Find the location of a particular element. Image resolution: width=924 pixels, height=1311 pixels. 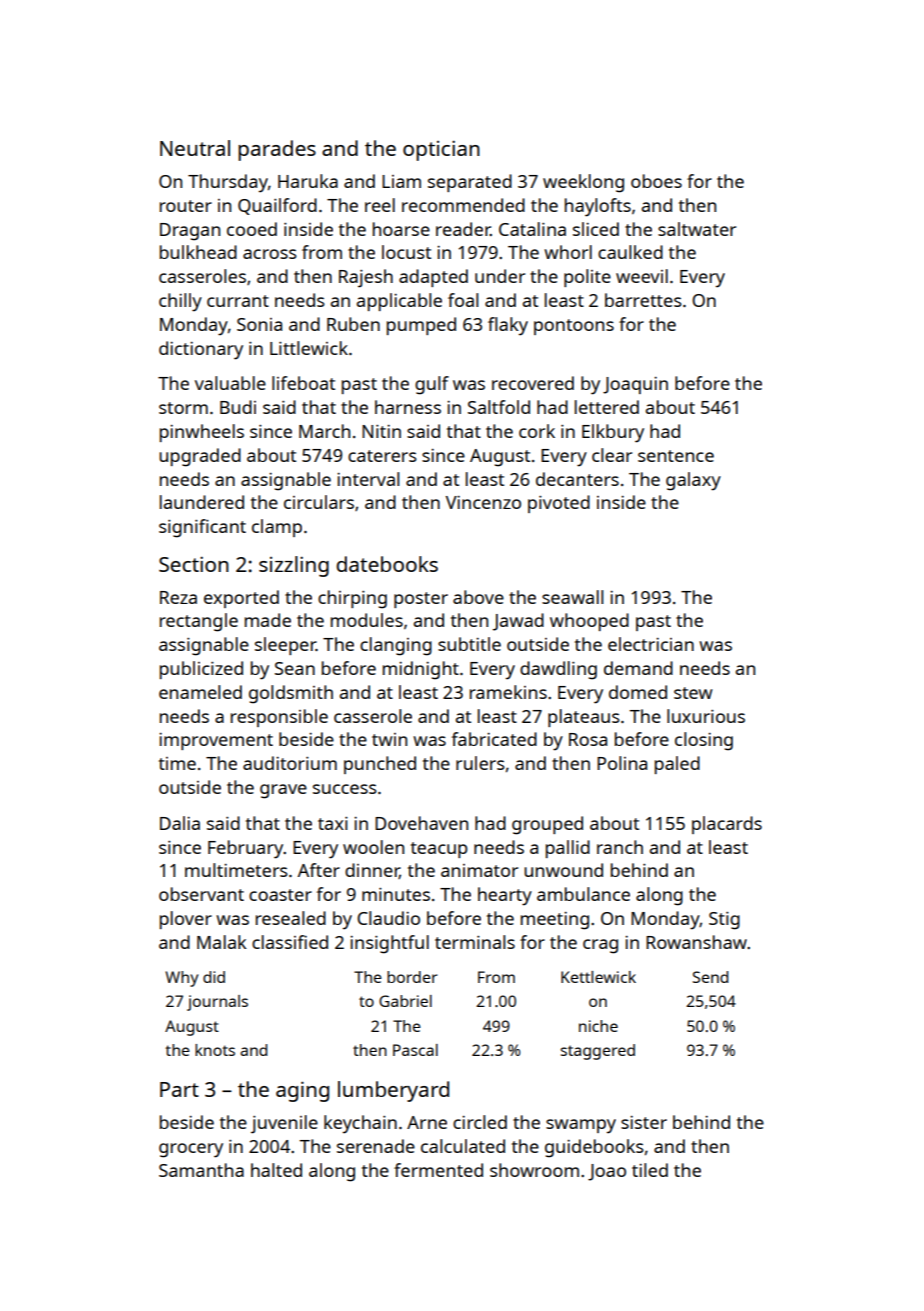

circled is located at coordinates (480, 1122).
